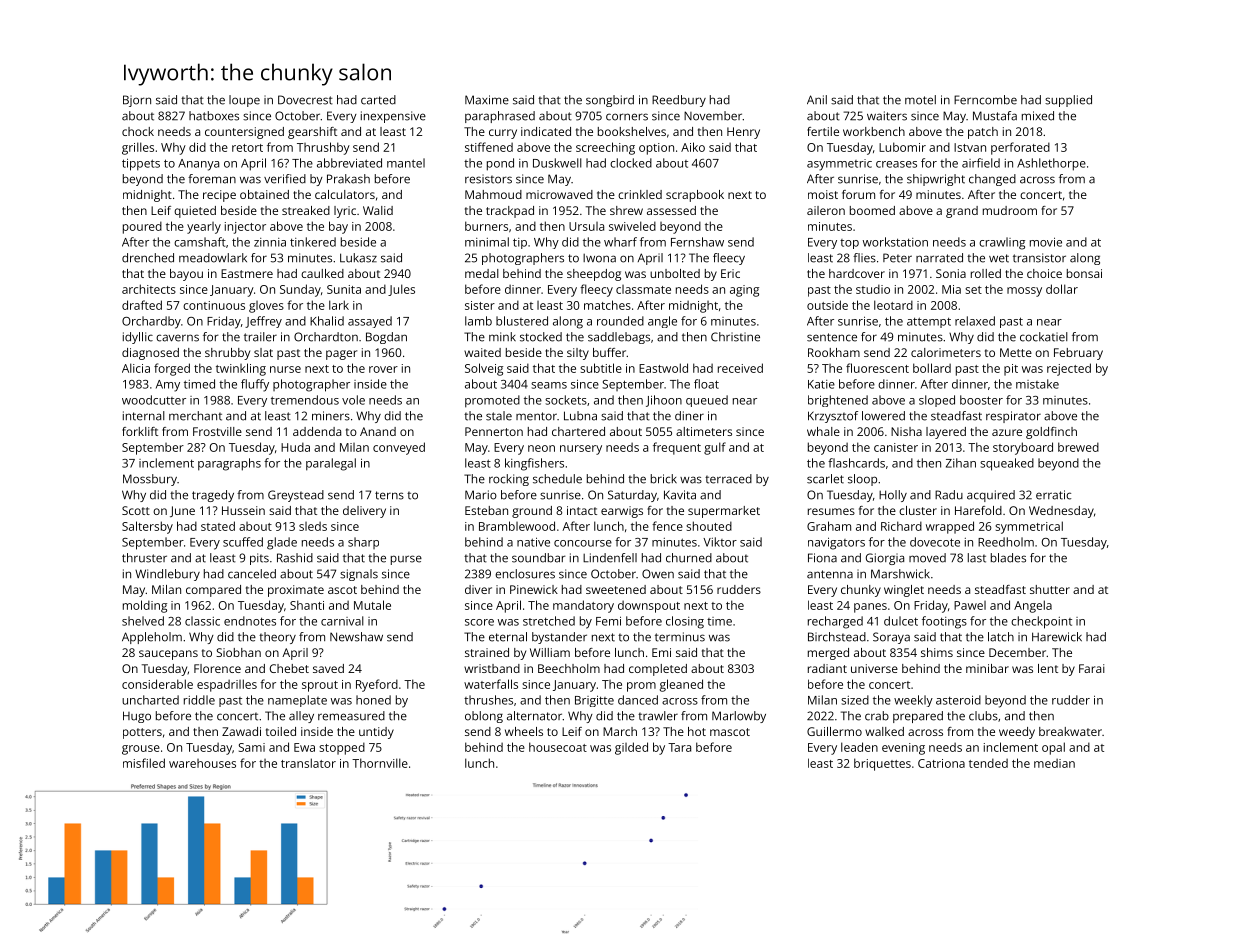  I want to click on purse, so click(406, 560).
